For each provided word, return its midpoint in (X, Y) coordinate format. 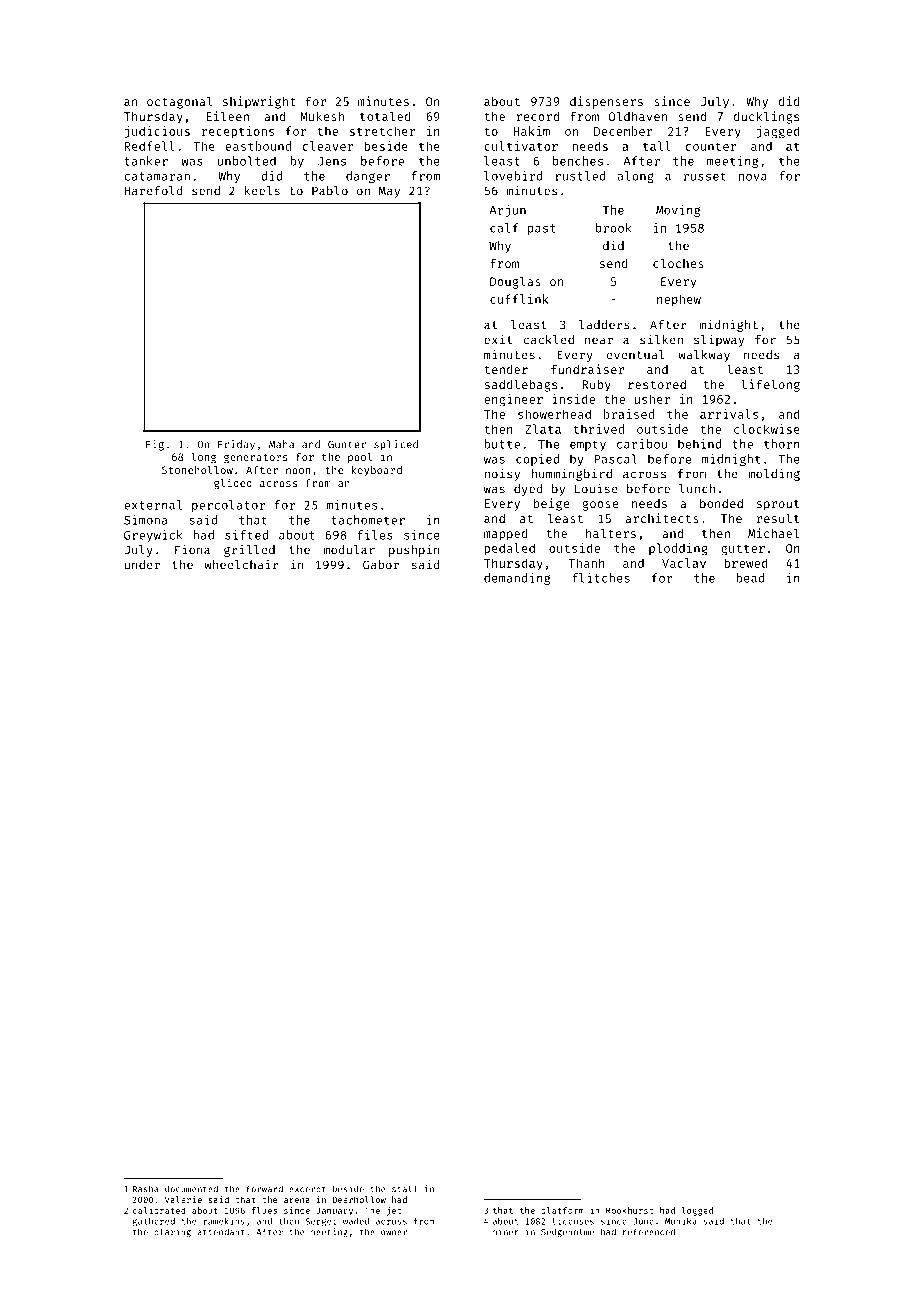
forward (264, 1189)
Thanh (586, 563)
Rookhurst (629, 1210)
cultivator (521, 146)
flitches (601, 578)
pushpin (414, 550)
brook (614, 228)
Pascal (615, 459)
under (142, 565)
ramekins (224, 1221)
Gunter (347, 444)
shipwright (259, 102)
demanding (517, 579)
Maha (281, 444)
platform (562, 1211)
